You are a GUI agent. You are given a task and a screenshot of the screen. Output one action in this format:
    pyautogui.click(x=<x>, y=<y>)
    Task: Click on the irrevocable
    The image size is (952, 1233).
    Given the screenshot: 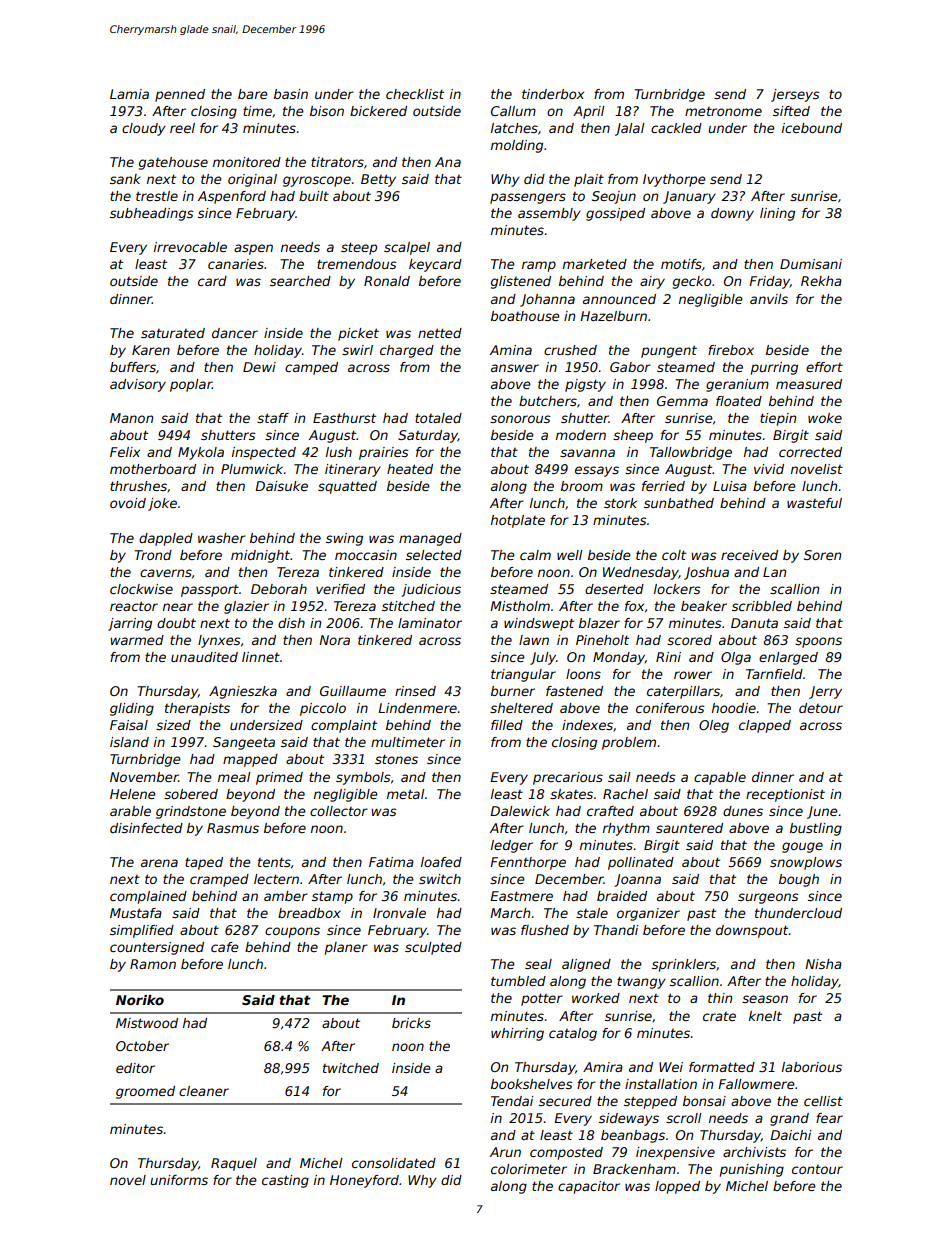 What is the action you would take?
    pyautogui.click(x=190, y=247)
